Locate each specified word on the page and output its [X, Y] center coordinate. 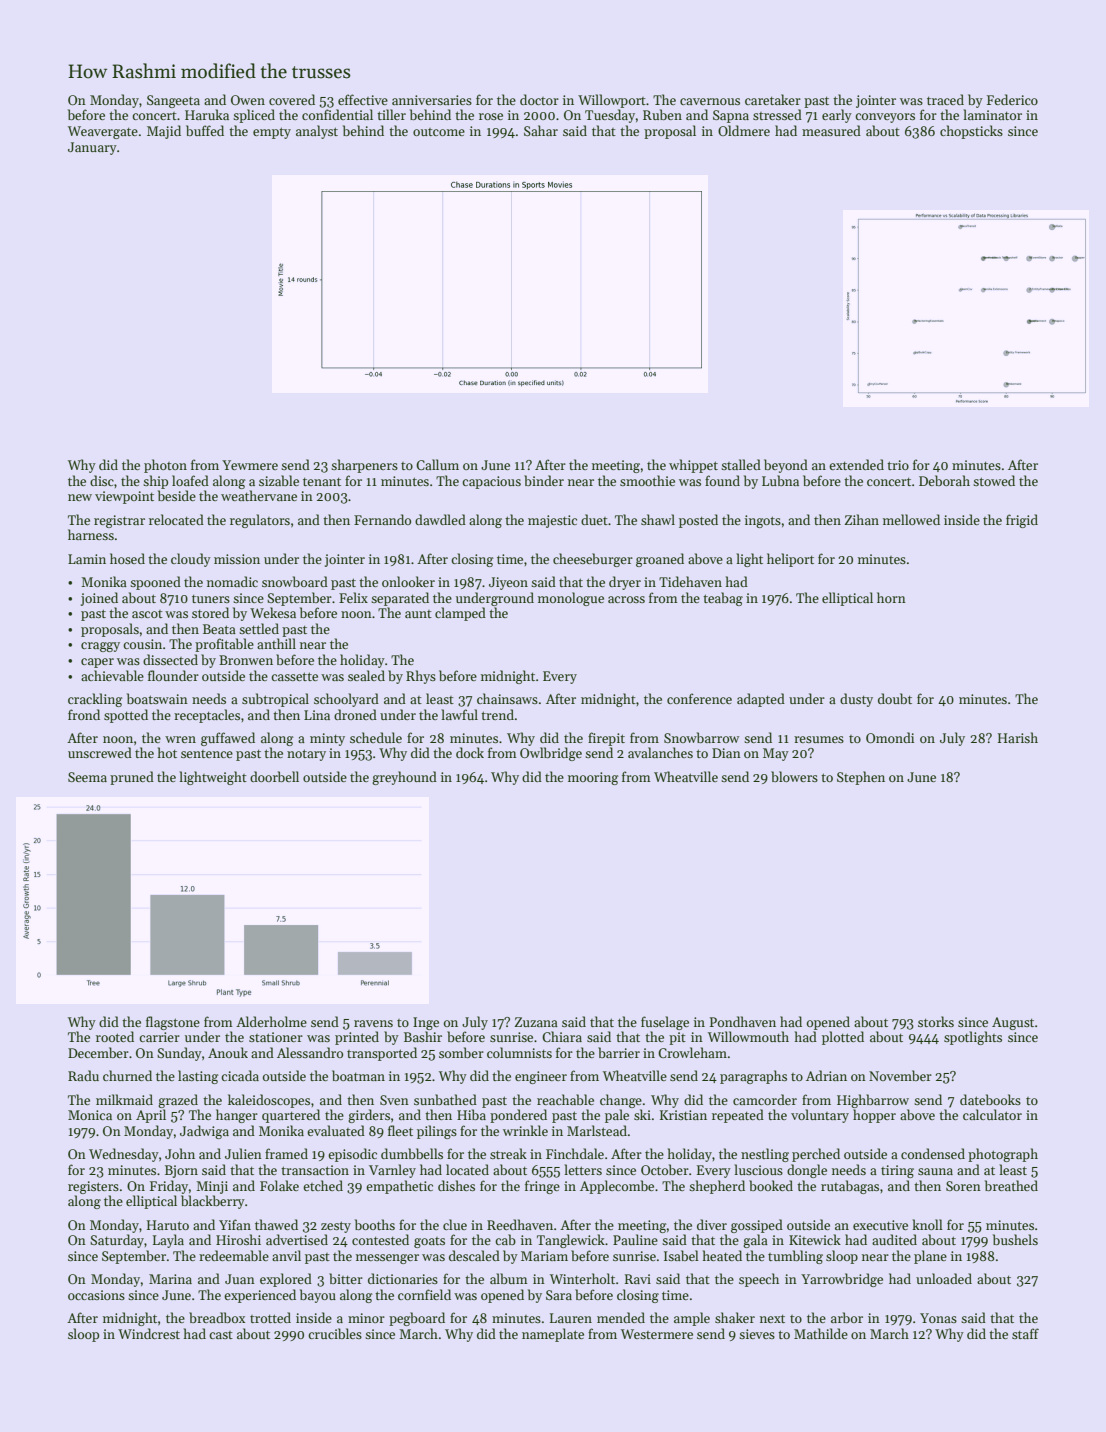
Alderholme [271, 1021]
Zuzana [536, 1022]
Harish [1018, 737]
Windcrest [149, 1333]
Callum [437, 464]
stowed [994, 480]
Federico [1012, 99]
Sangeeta [173, 101]
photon [165, 466]
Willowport [612, 101]
